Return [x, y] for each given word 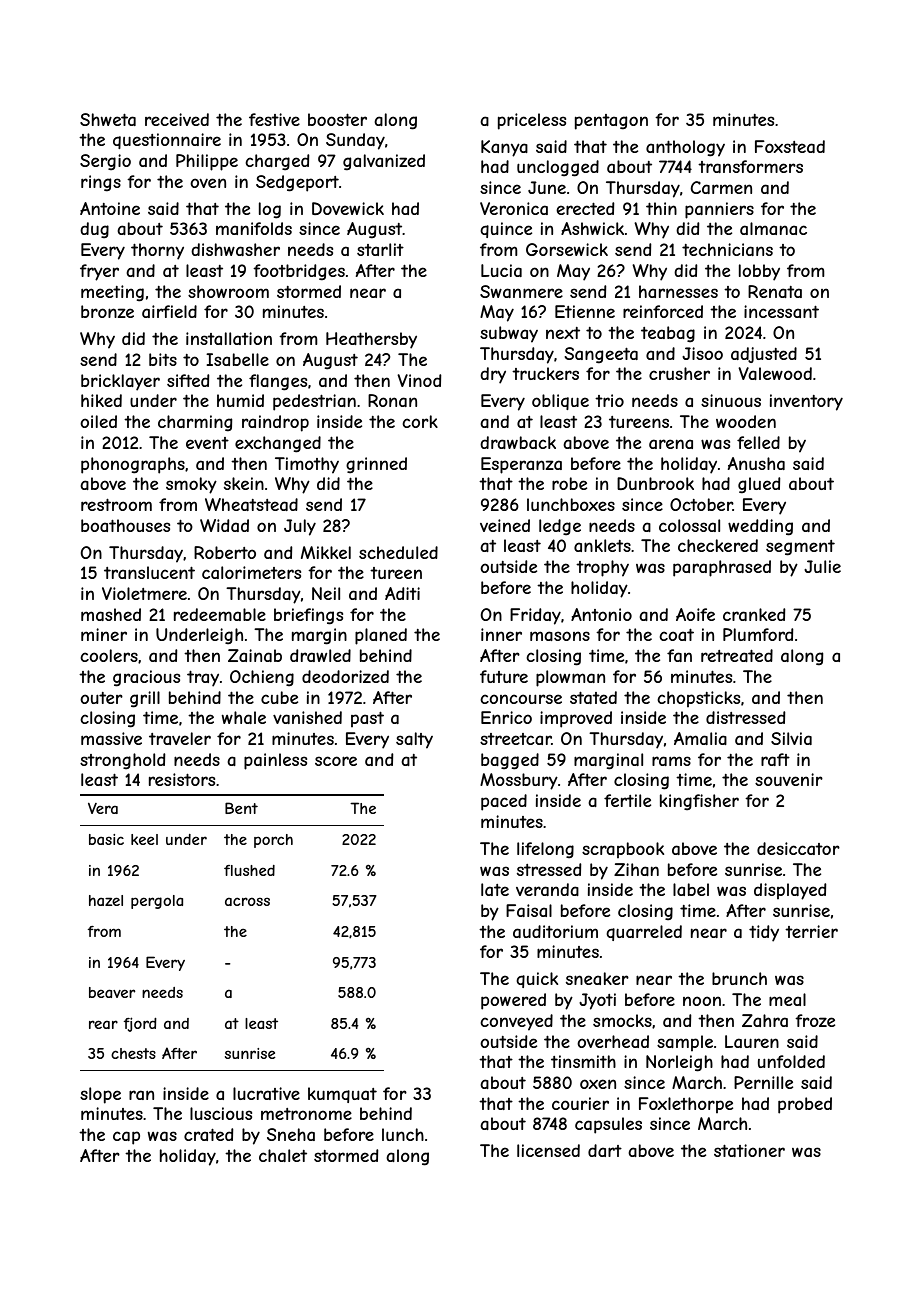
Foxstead [790, 146]
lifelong [545, 850]
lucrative [266, 1093]
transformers [750, 166]
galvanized [384, 162]
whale [244, 717]
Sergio [105, 162]
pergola [157, 902]
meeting [112, 293]
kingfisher [699, 802]
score [336, 761]
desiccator [798, 848]
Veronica [514, 208]
